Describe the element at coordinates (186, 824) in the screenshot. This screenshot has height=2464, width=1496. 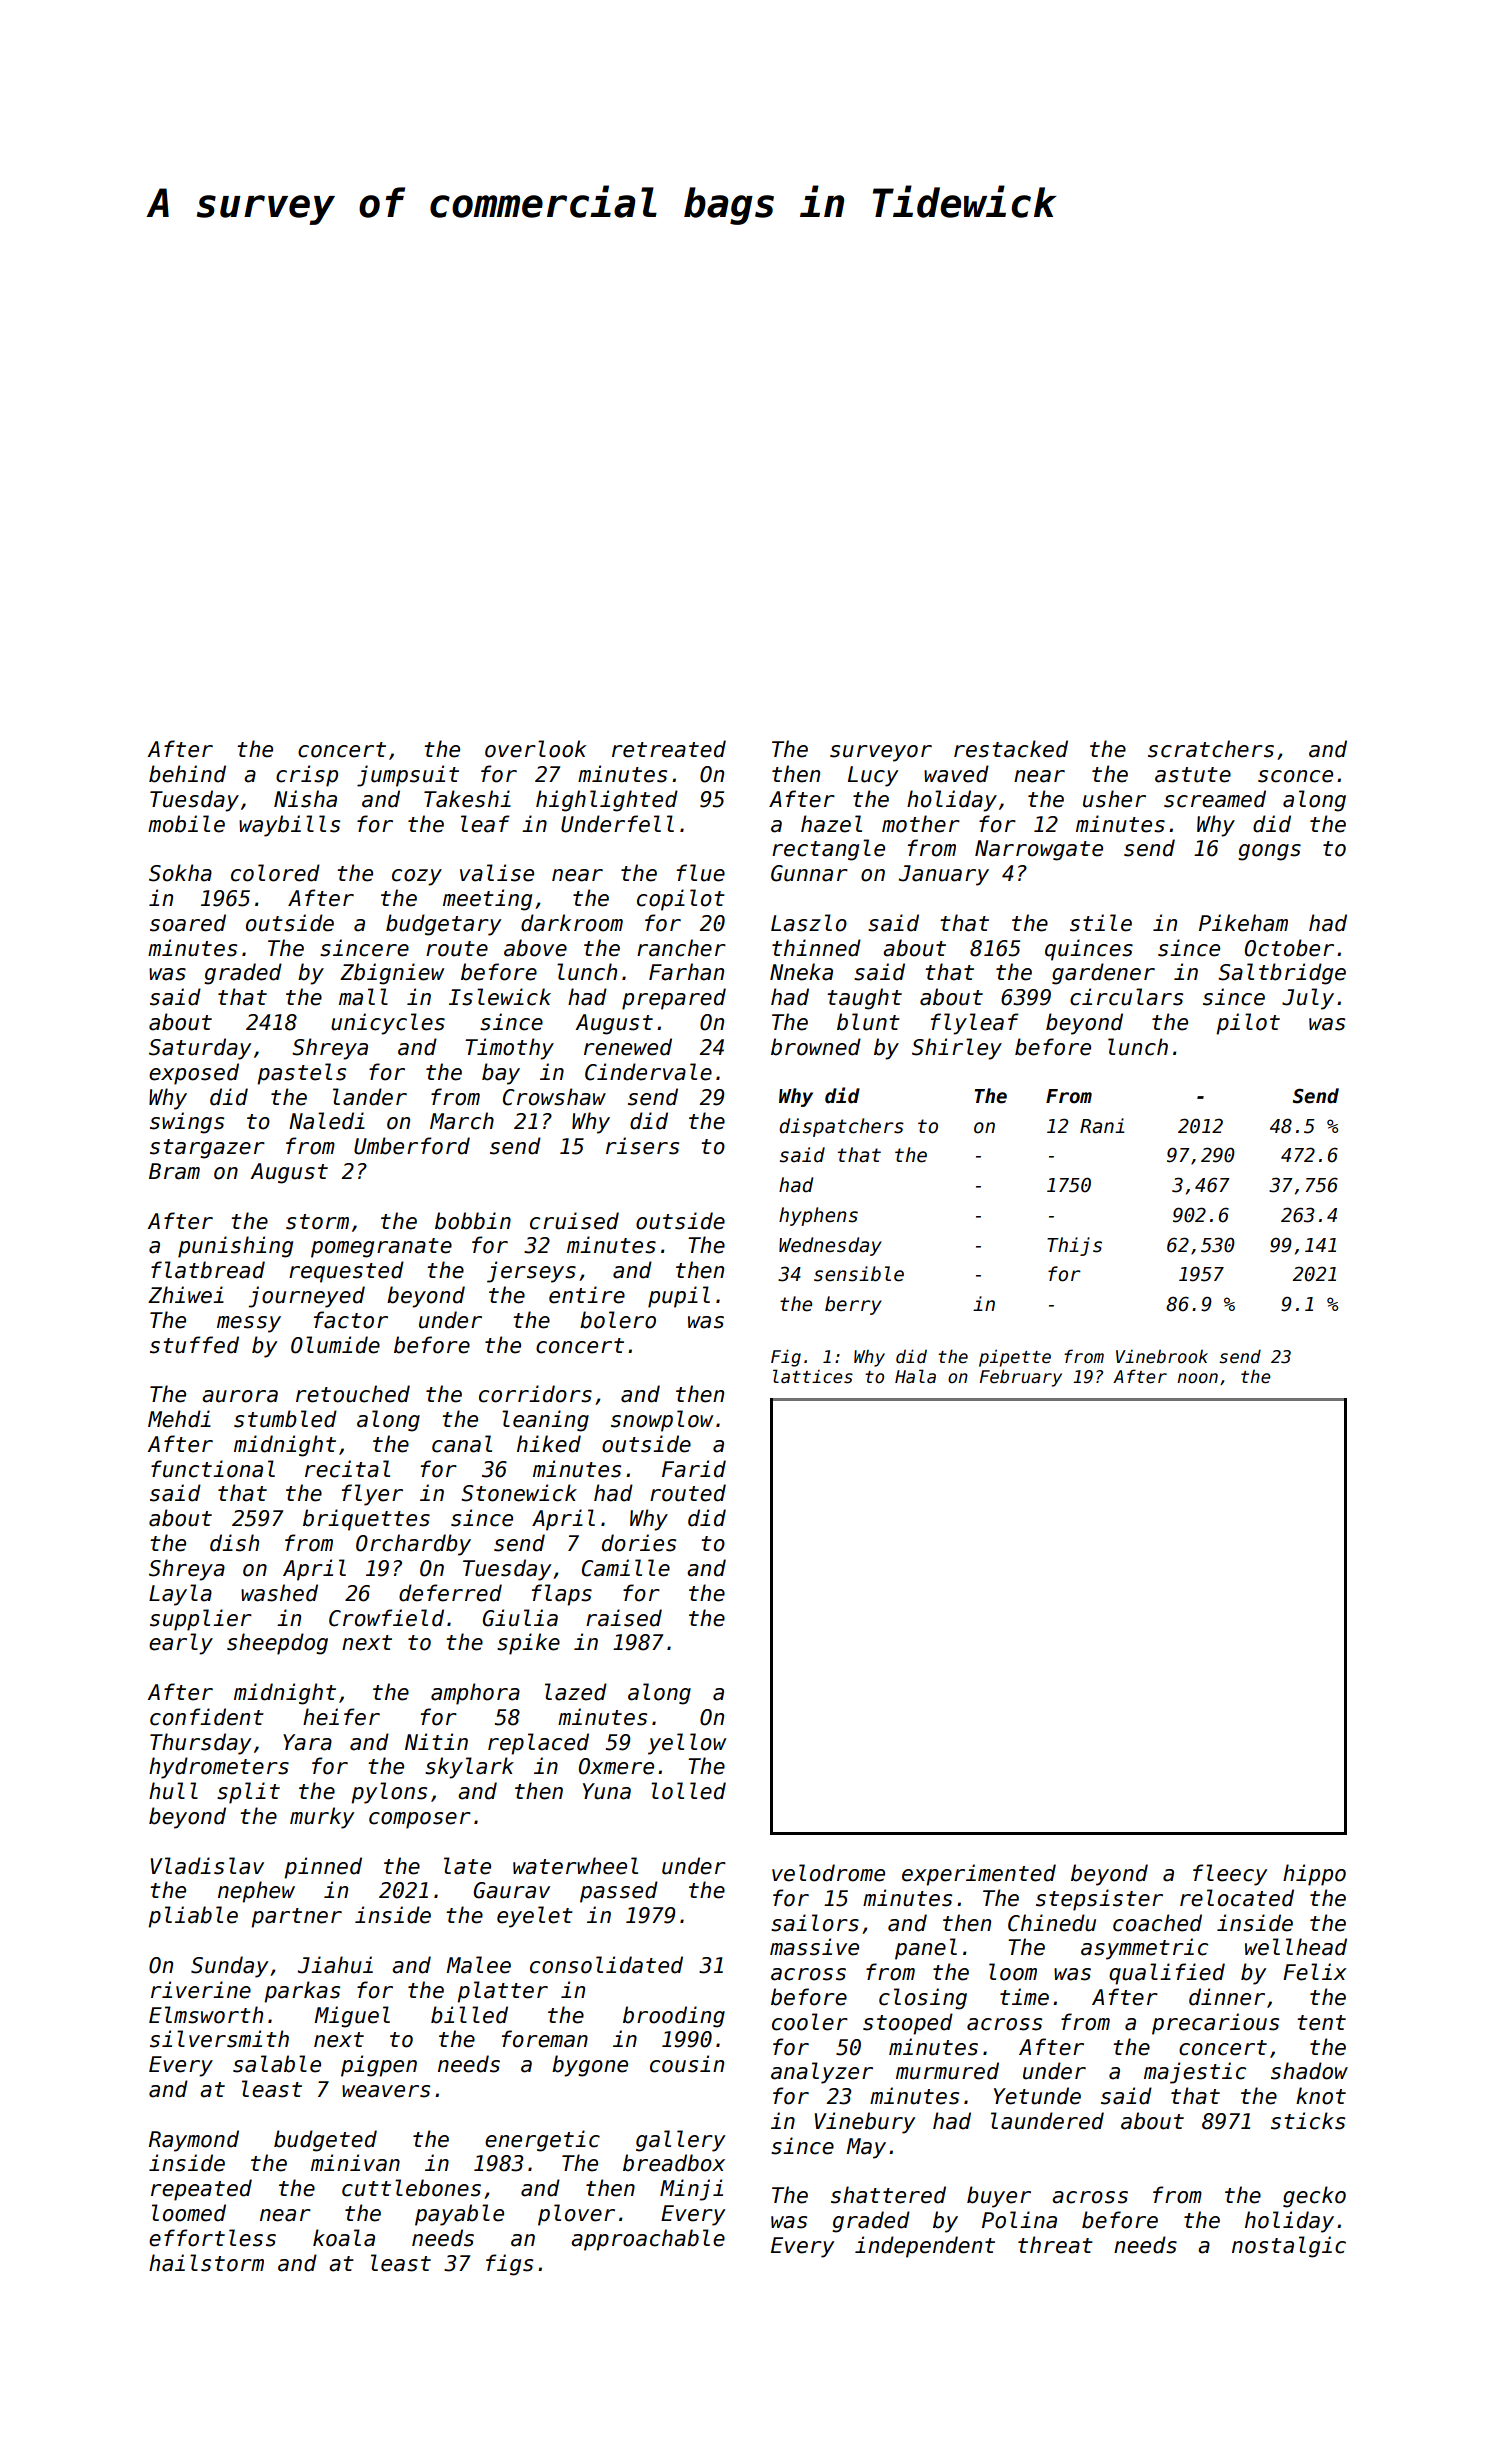
I see `mobile` at that location.
